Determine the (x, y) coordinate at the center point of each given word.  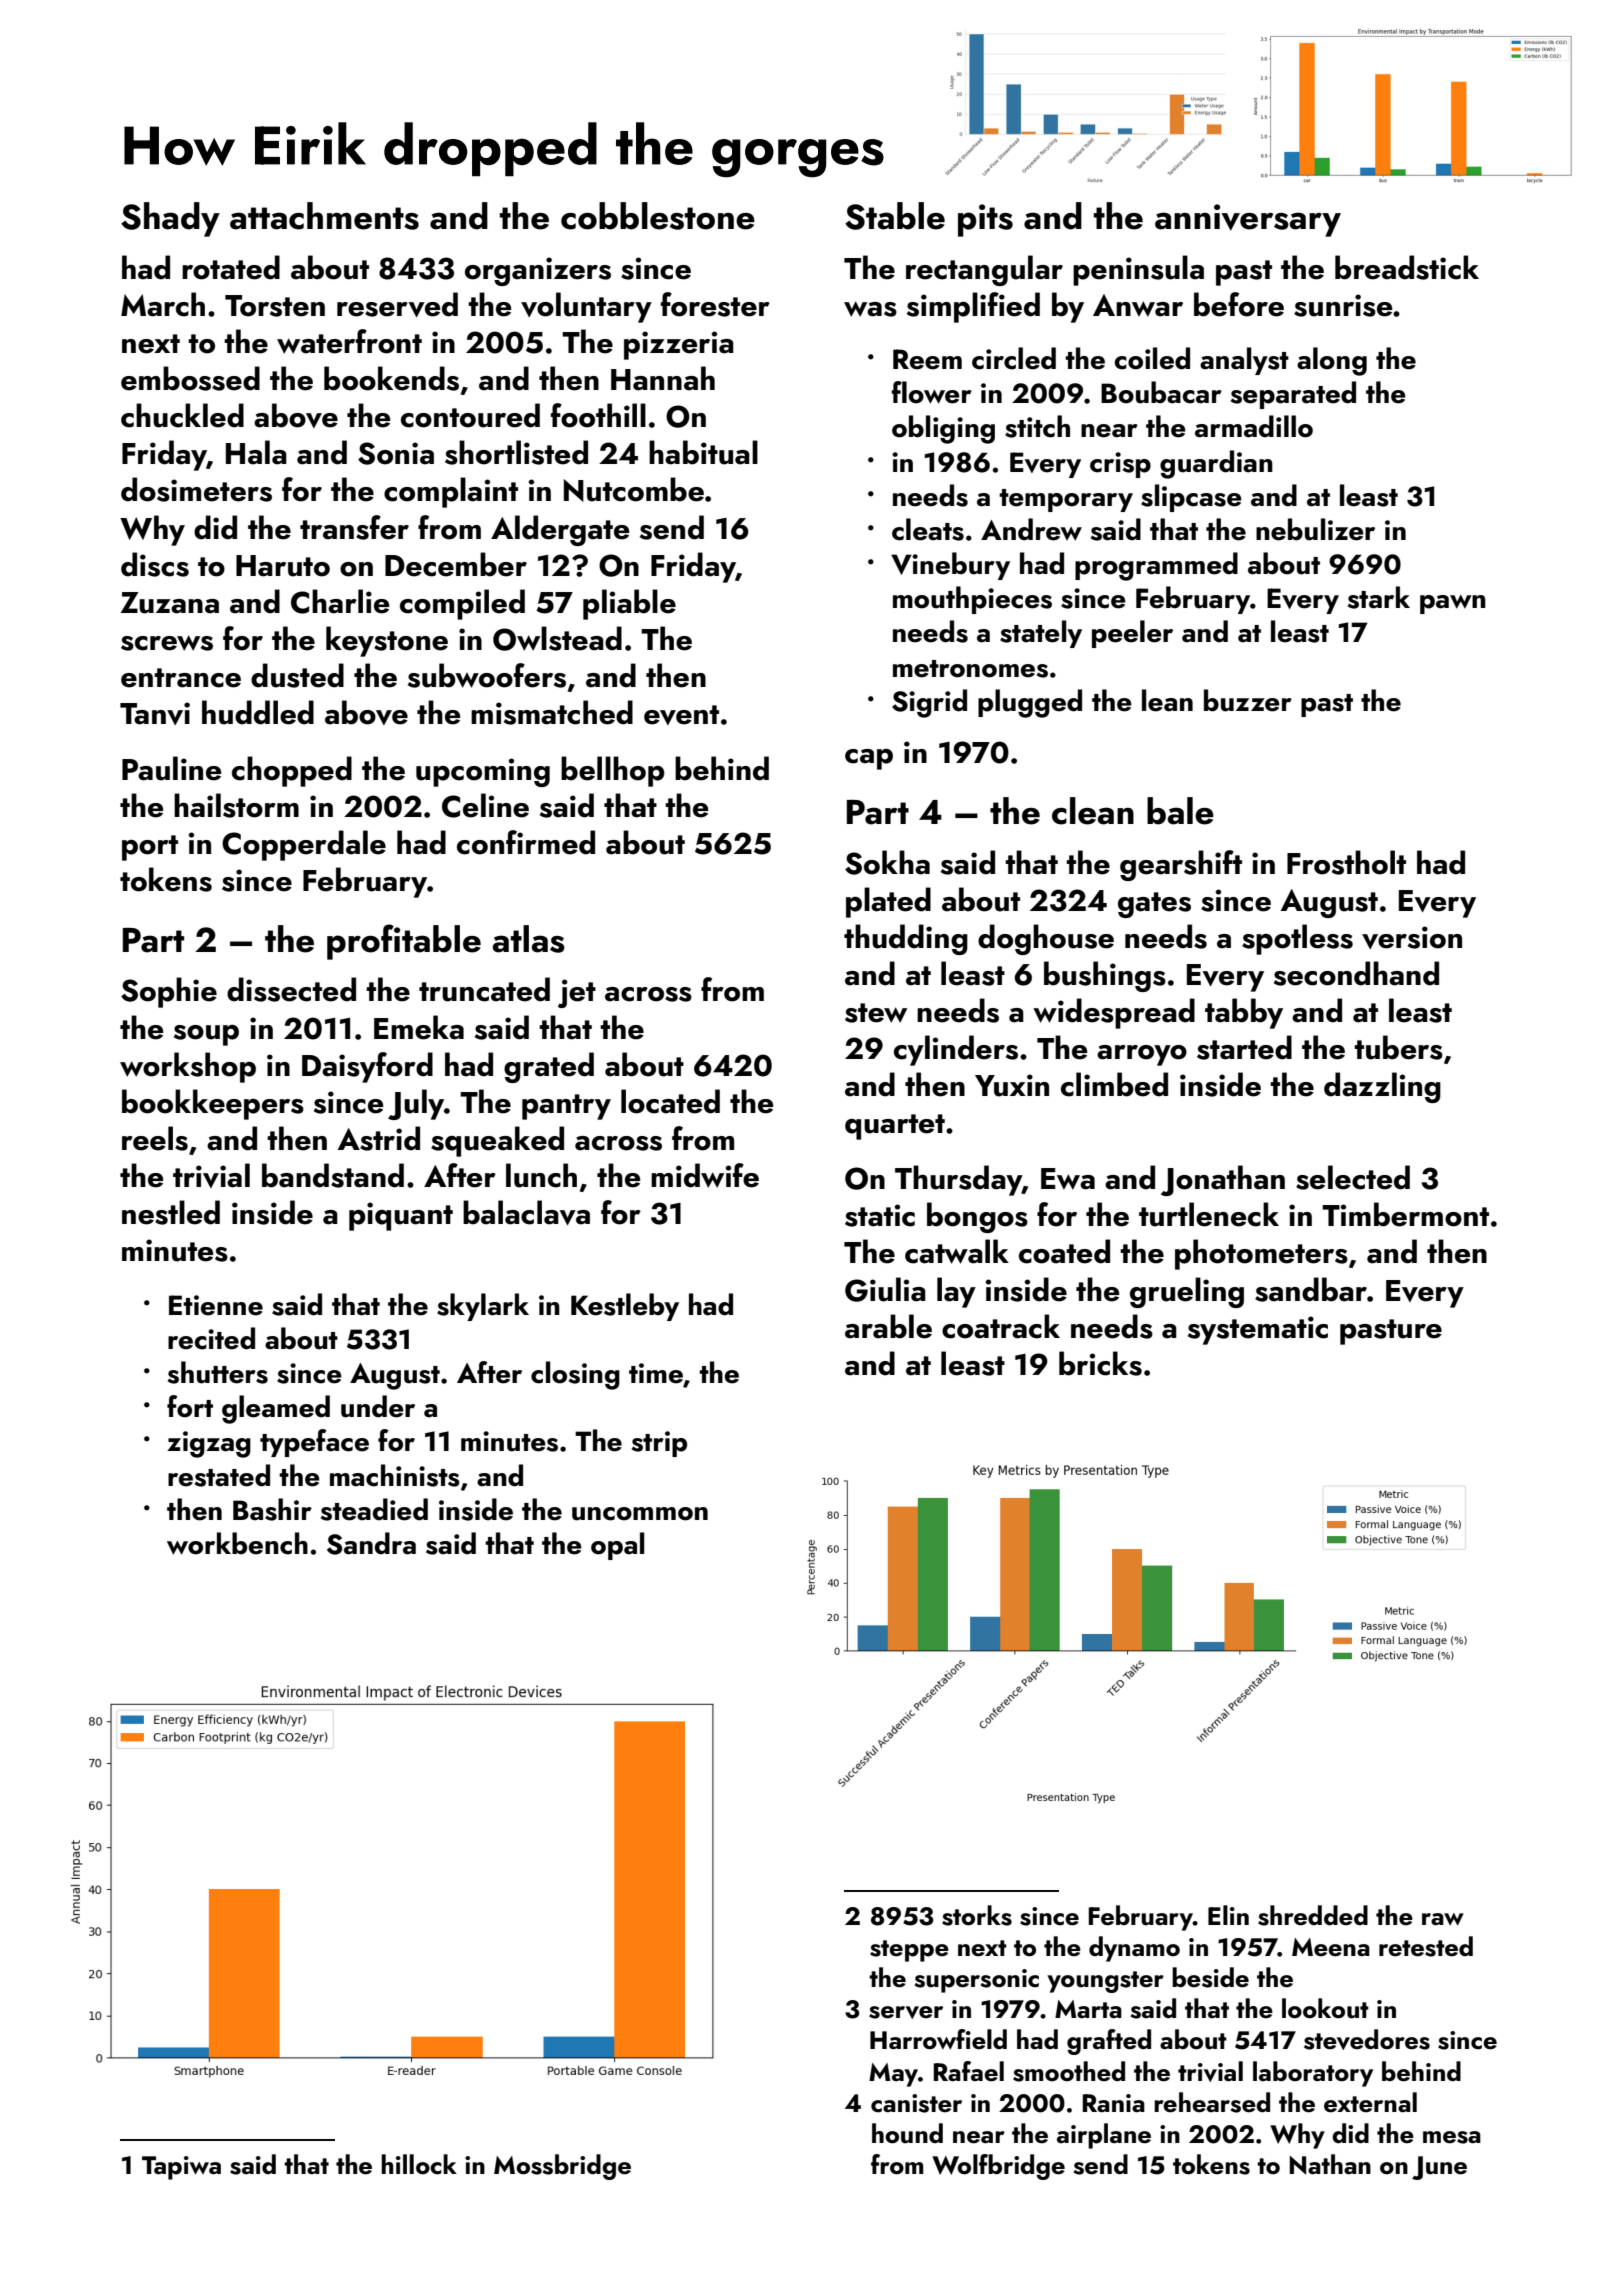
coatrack (1001, 1326)
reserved (397, 304)
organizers (538, 271)
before (1239, 304)
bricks (1100, 1363)
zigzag (209, 1444)
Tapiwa (181, 2168)
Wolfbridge (998, 2167)
